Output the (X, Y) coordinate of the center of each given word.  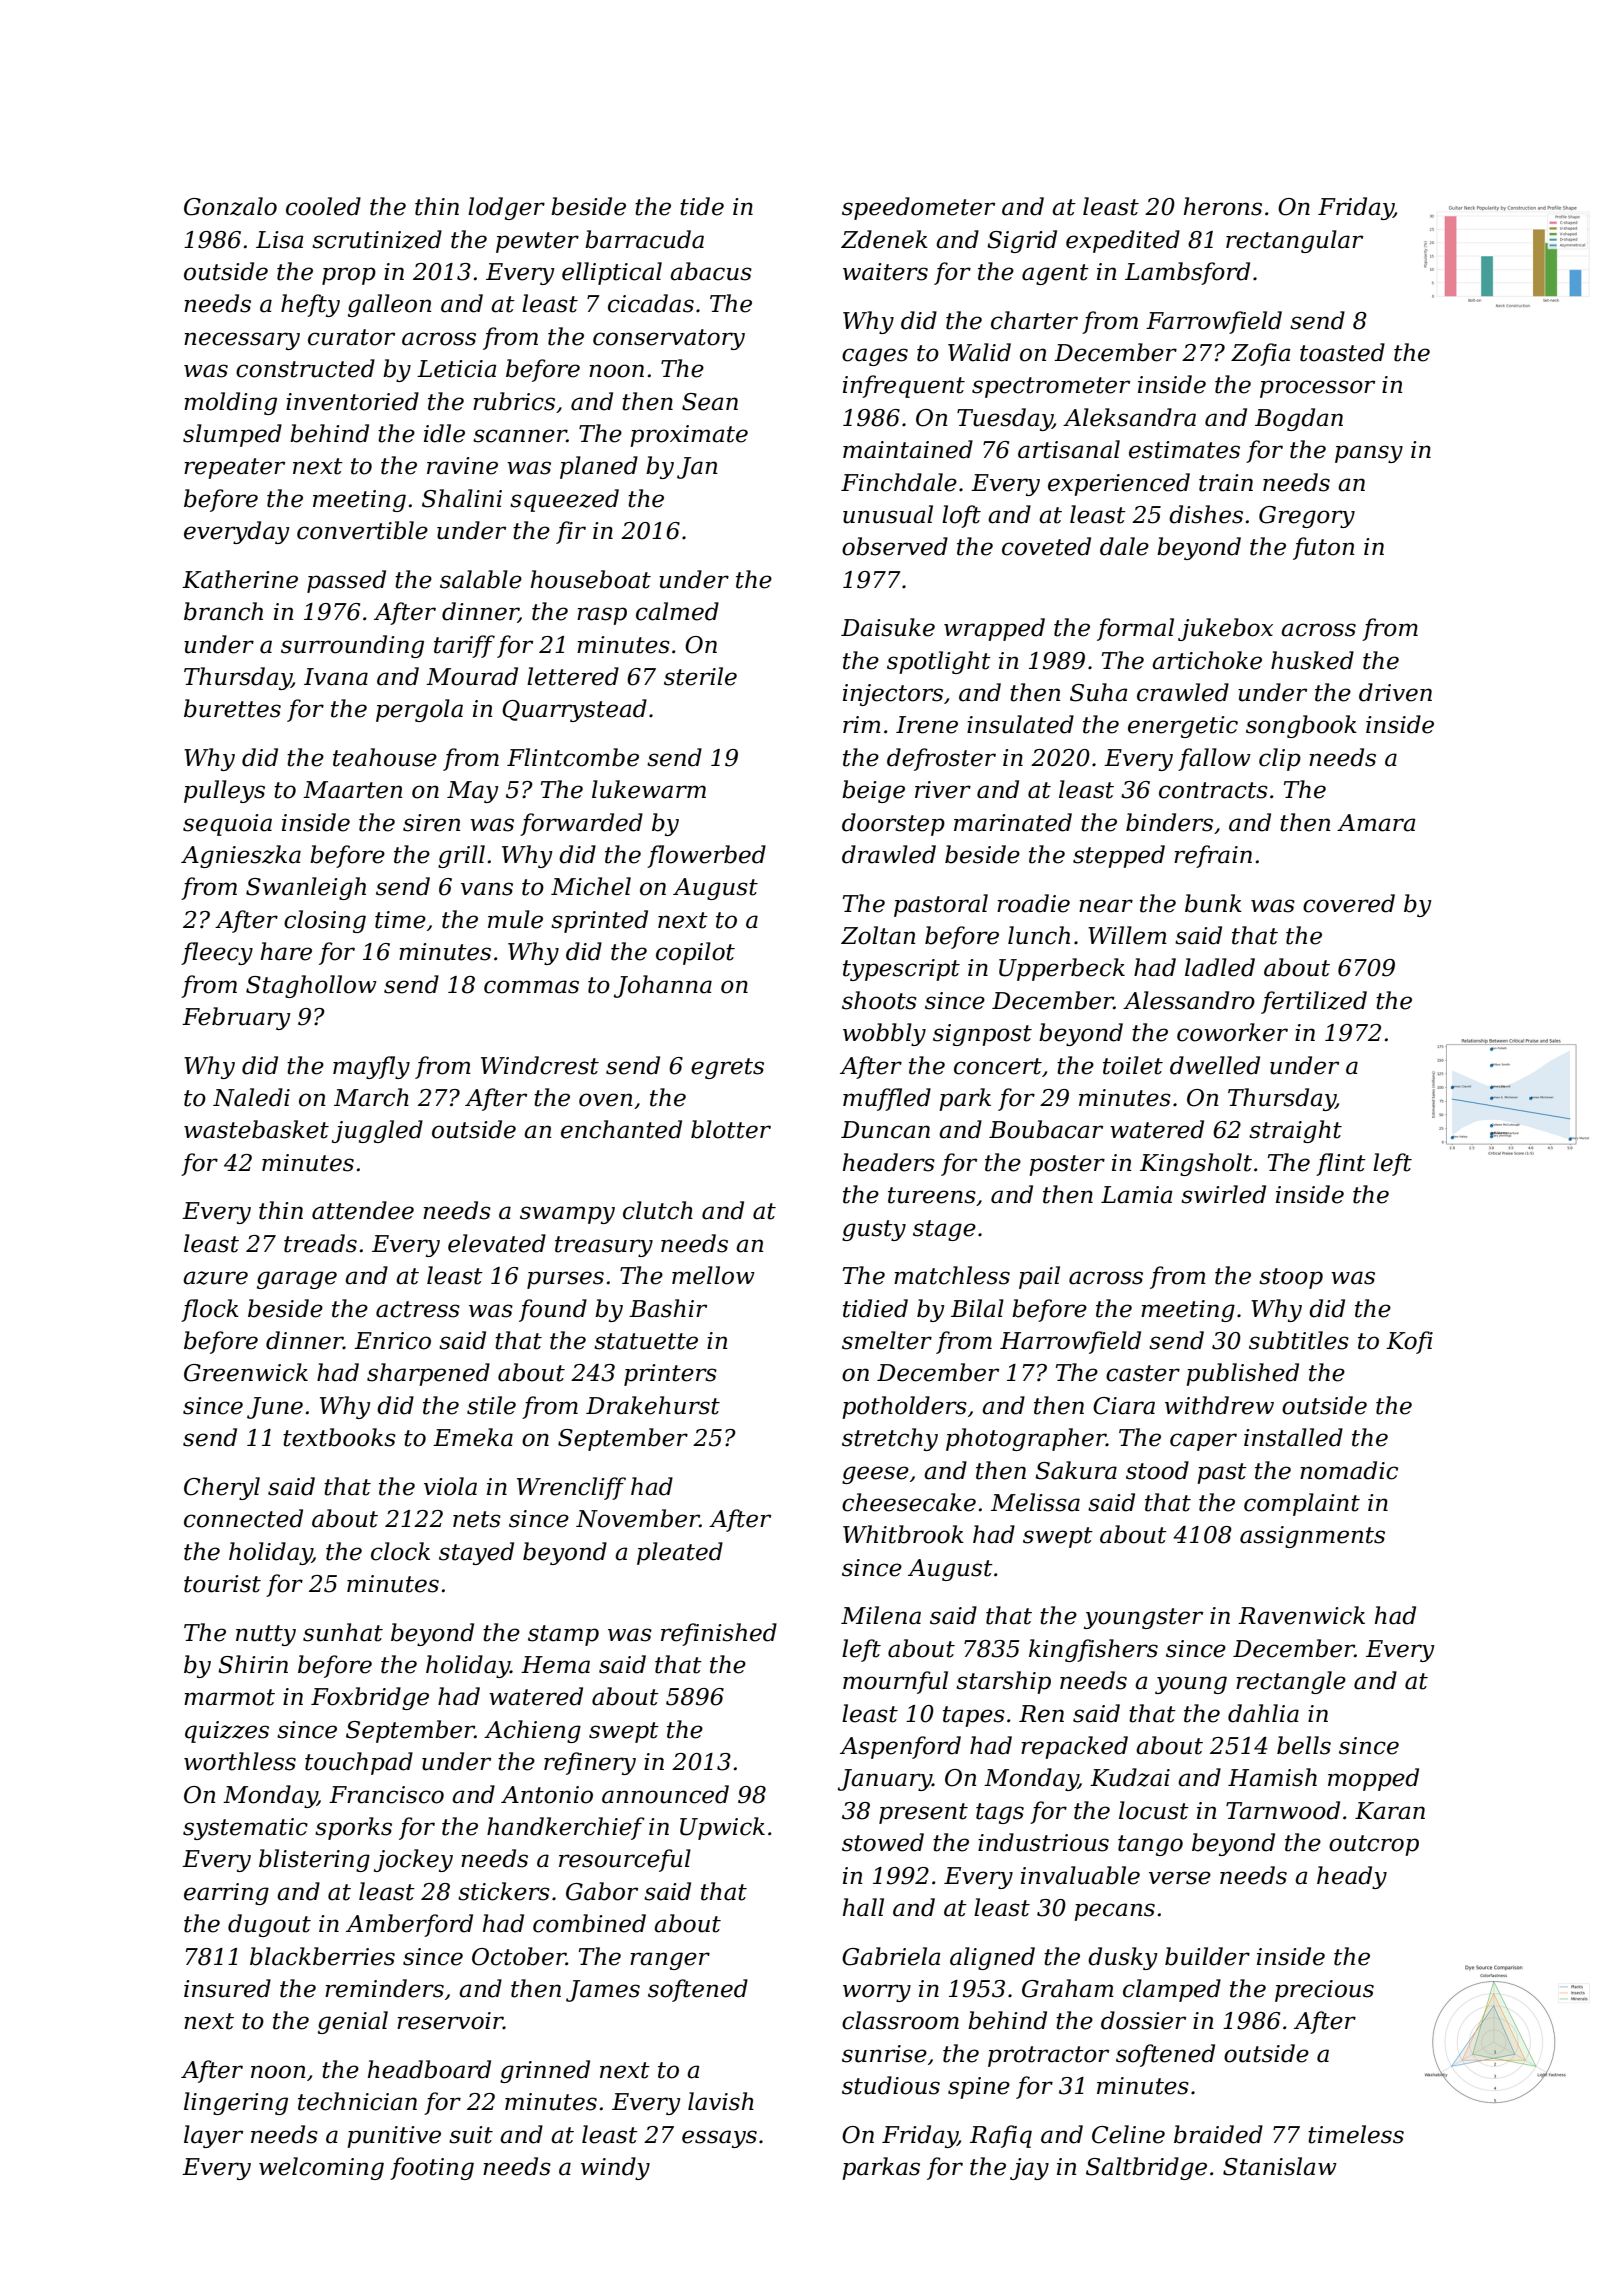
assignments (1312, 1537)
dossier (1143, 2020)
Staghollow (311, 986)
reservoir (450, 2021)
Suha (1098, 692)
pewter (537, 242)
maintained (908, 449)
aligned (992, 1958)
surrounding (352, 646)
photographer (1026, 1439)
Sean (710, 402)
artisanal (1069, 449)
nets (477, 1519)
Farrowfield (1214, 322)
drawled (889, 854)
